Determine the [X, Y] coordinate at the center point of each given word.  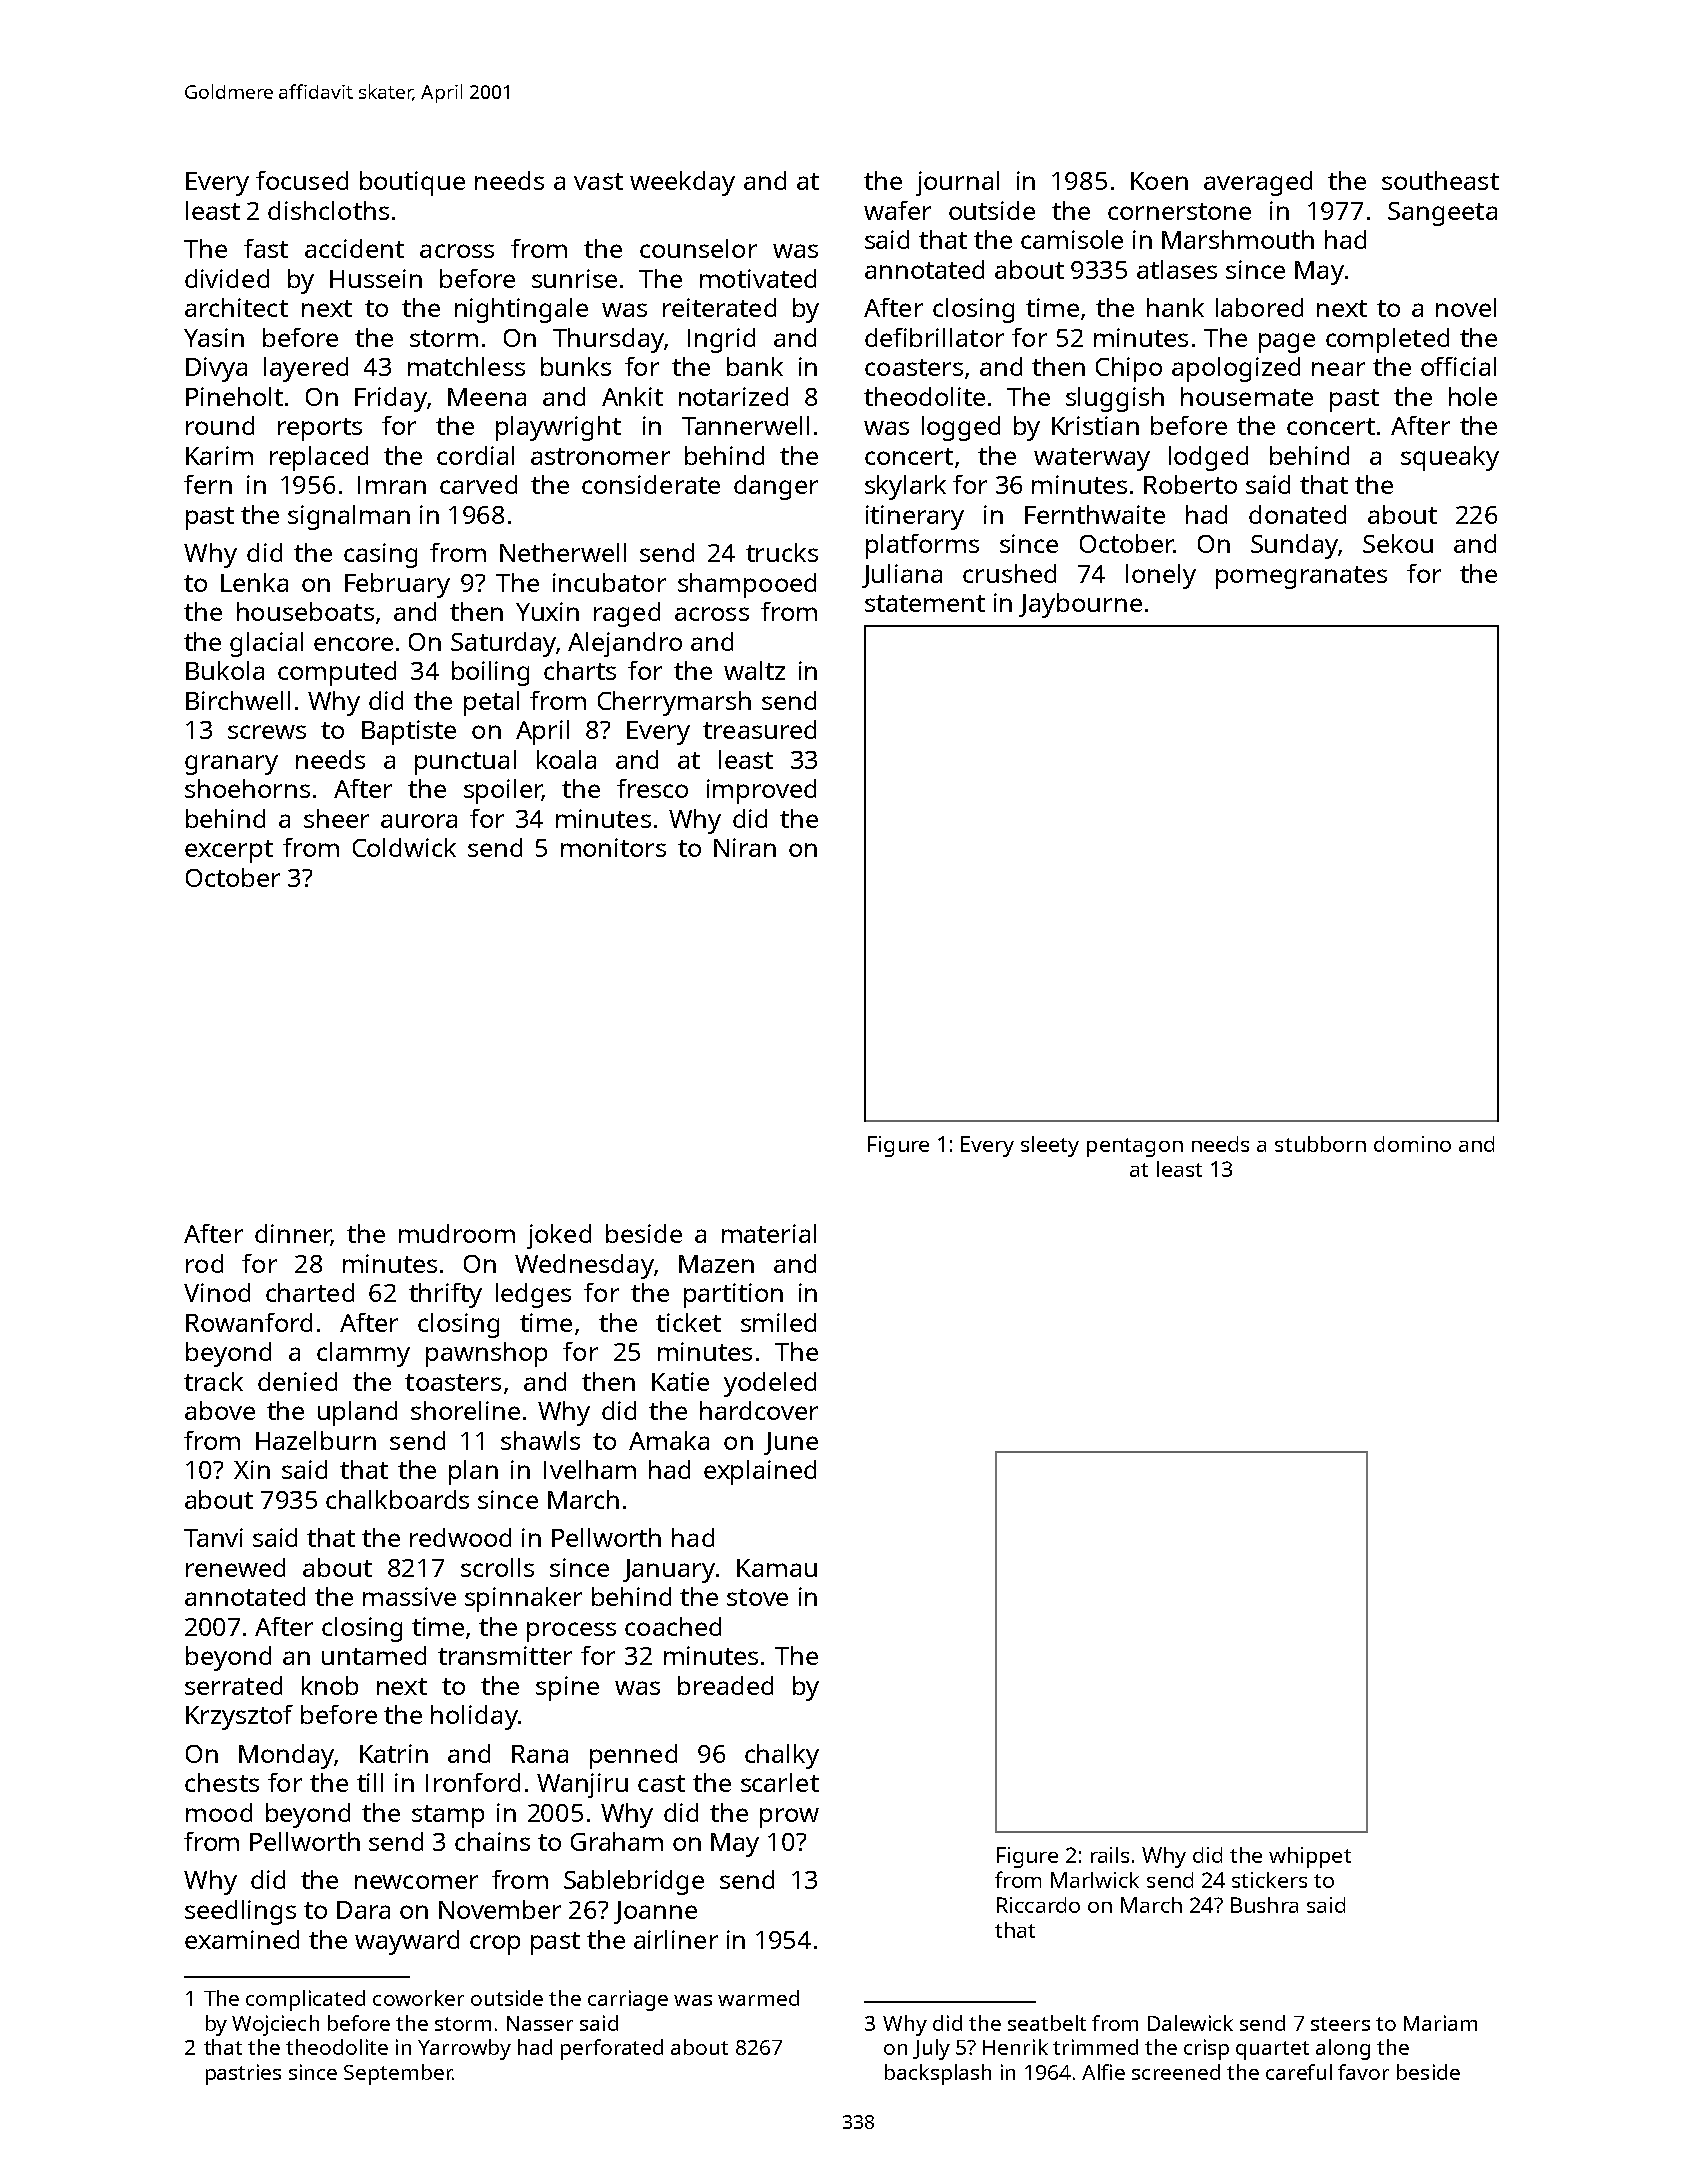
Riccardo [1038, 1905]
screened [1176, 2072]
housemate [1247, 396]
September [398, 2074]
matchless [466, 366]
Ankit [632, 396]
